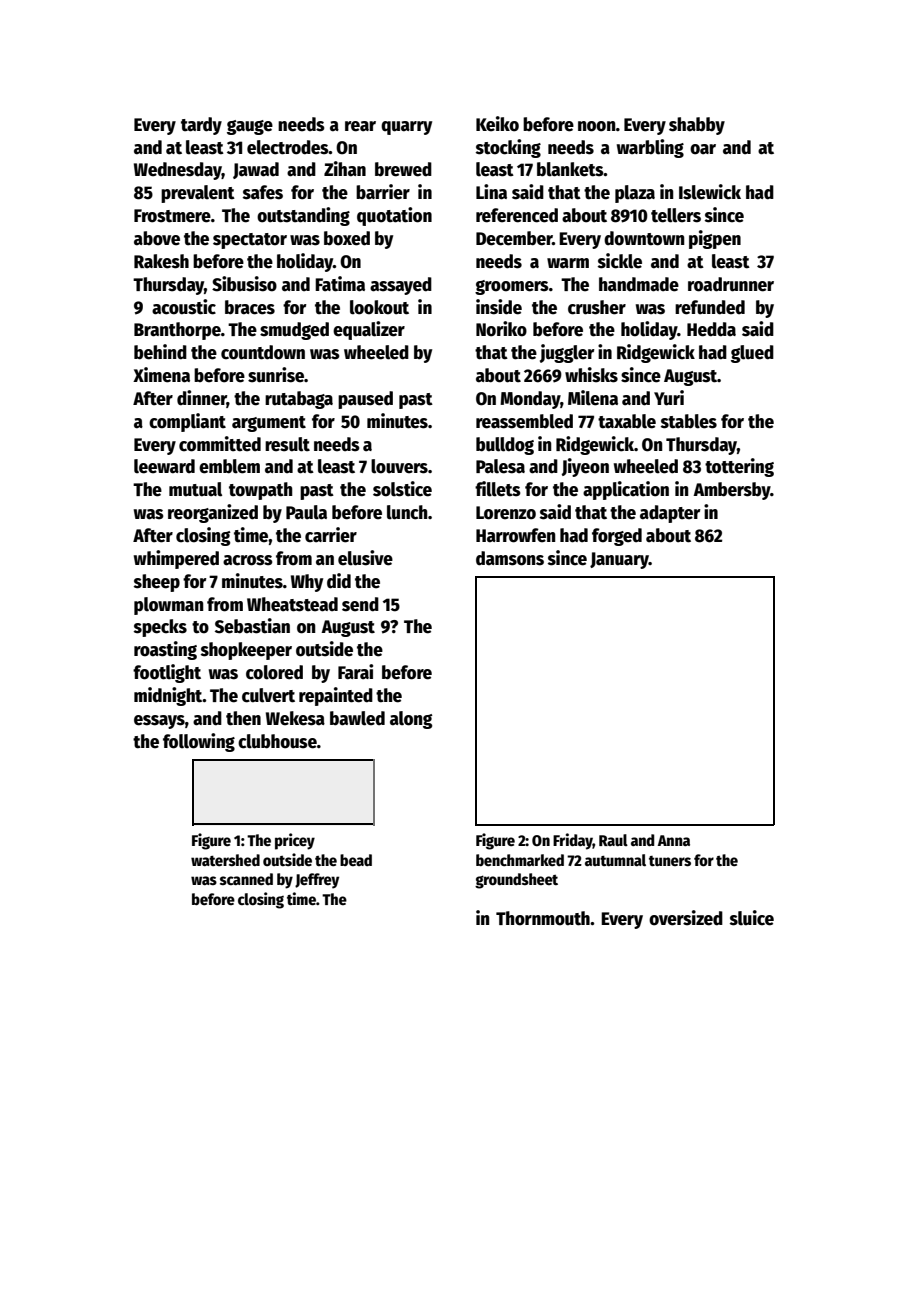  I want to click on sheep, so click(157, 583).
